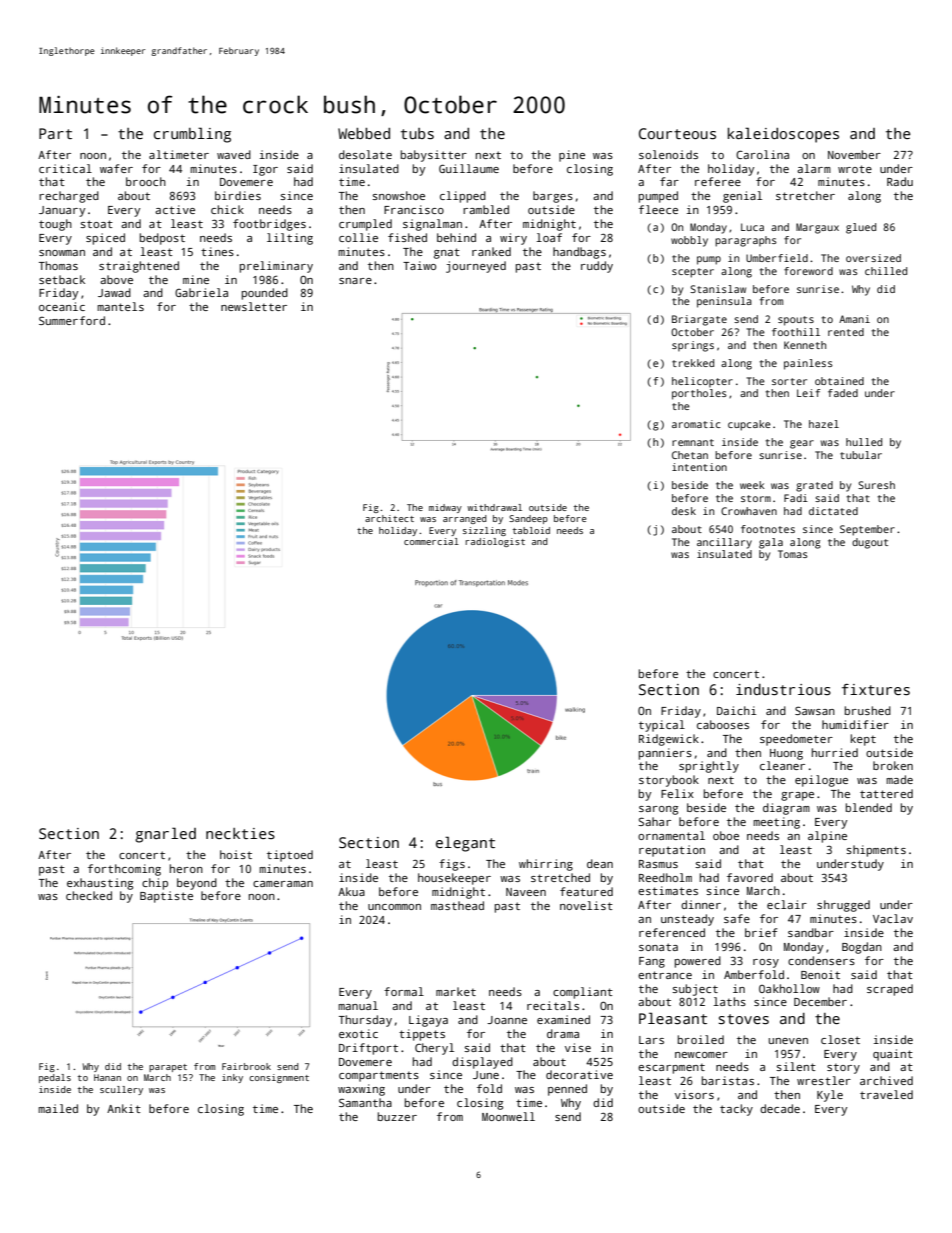 This screenshot has width=952, height=1233. I want to click on Samantha, so click(365, 1102).
